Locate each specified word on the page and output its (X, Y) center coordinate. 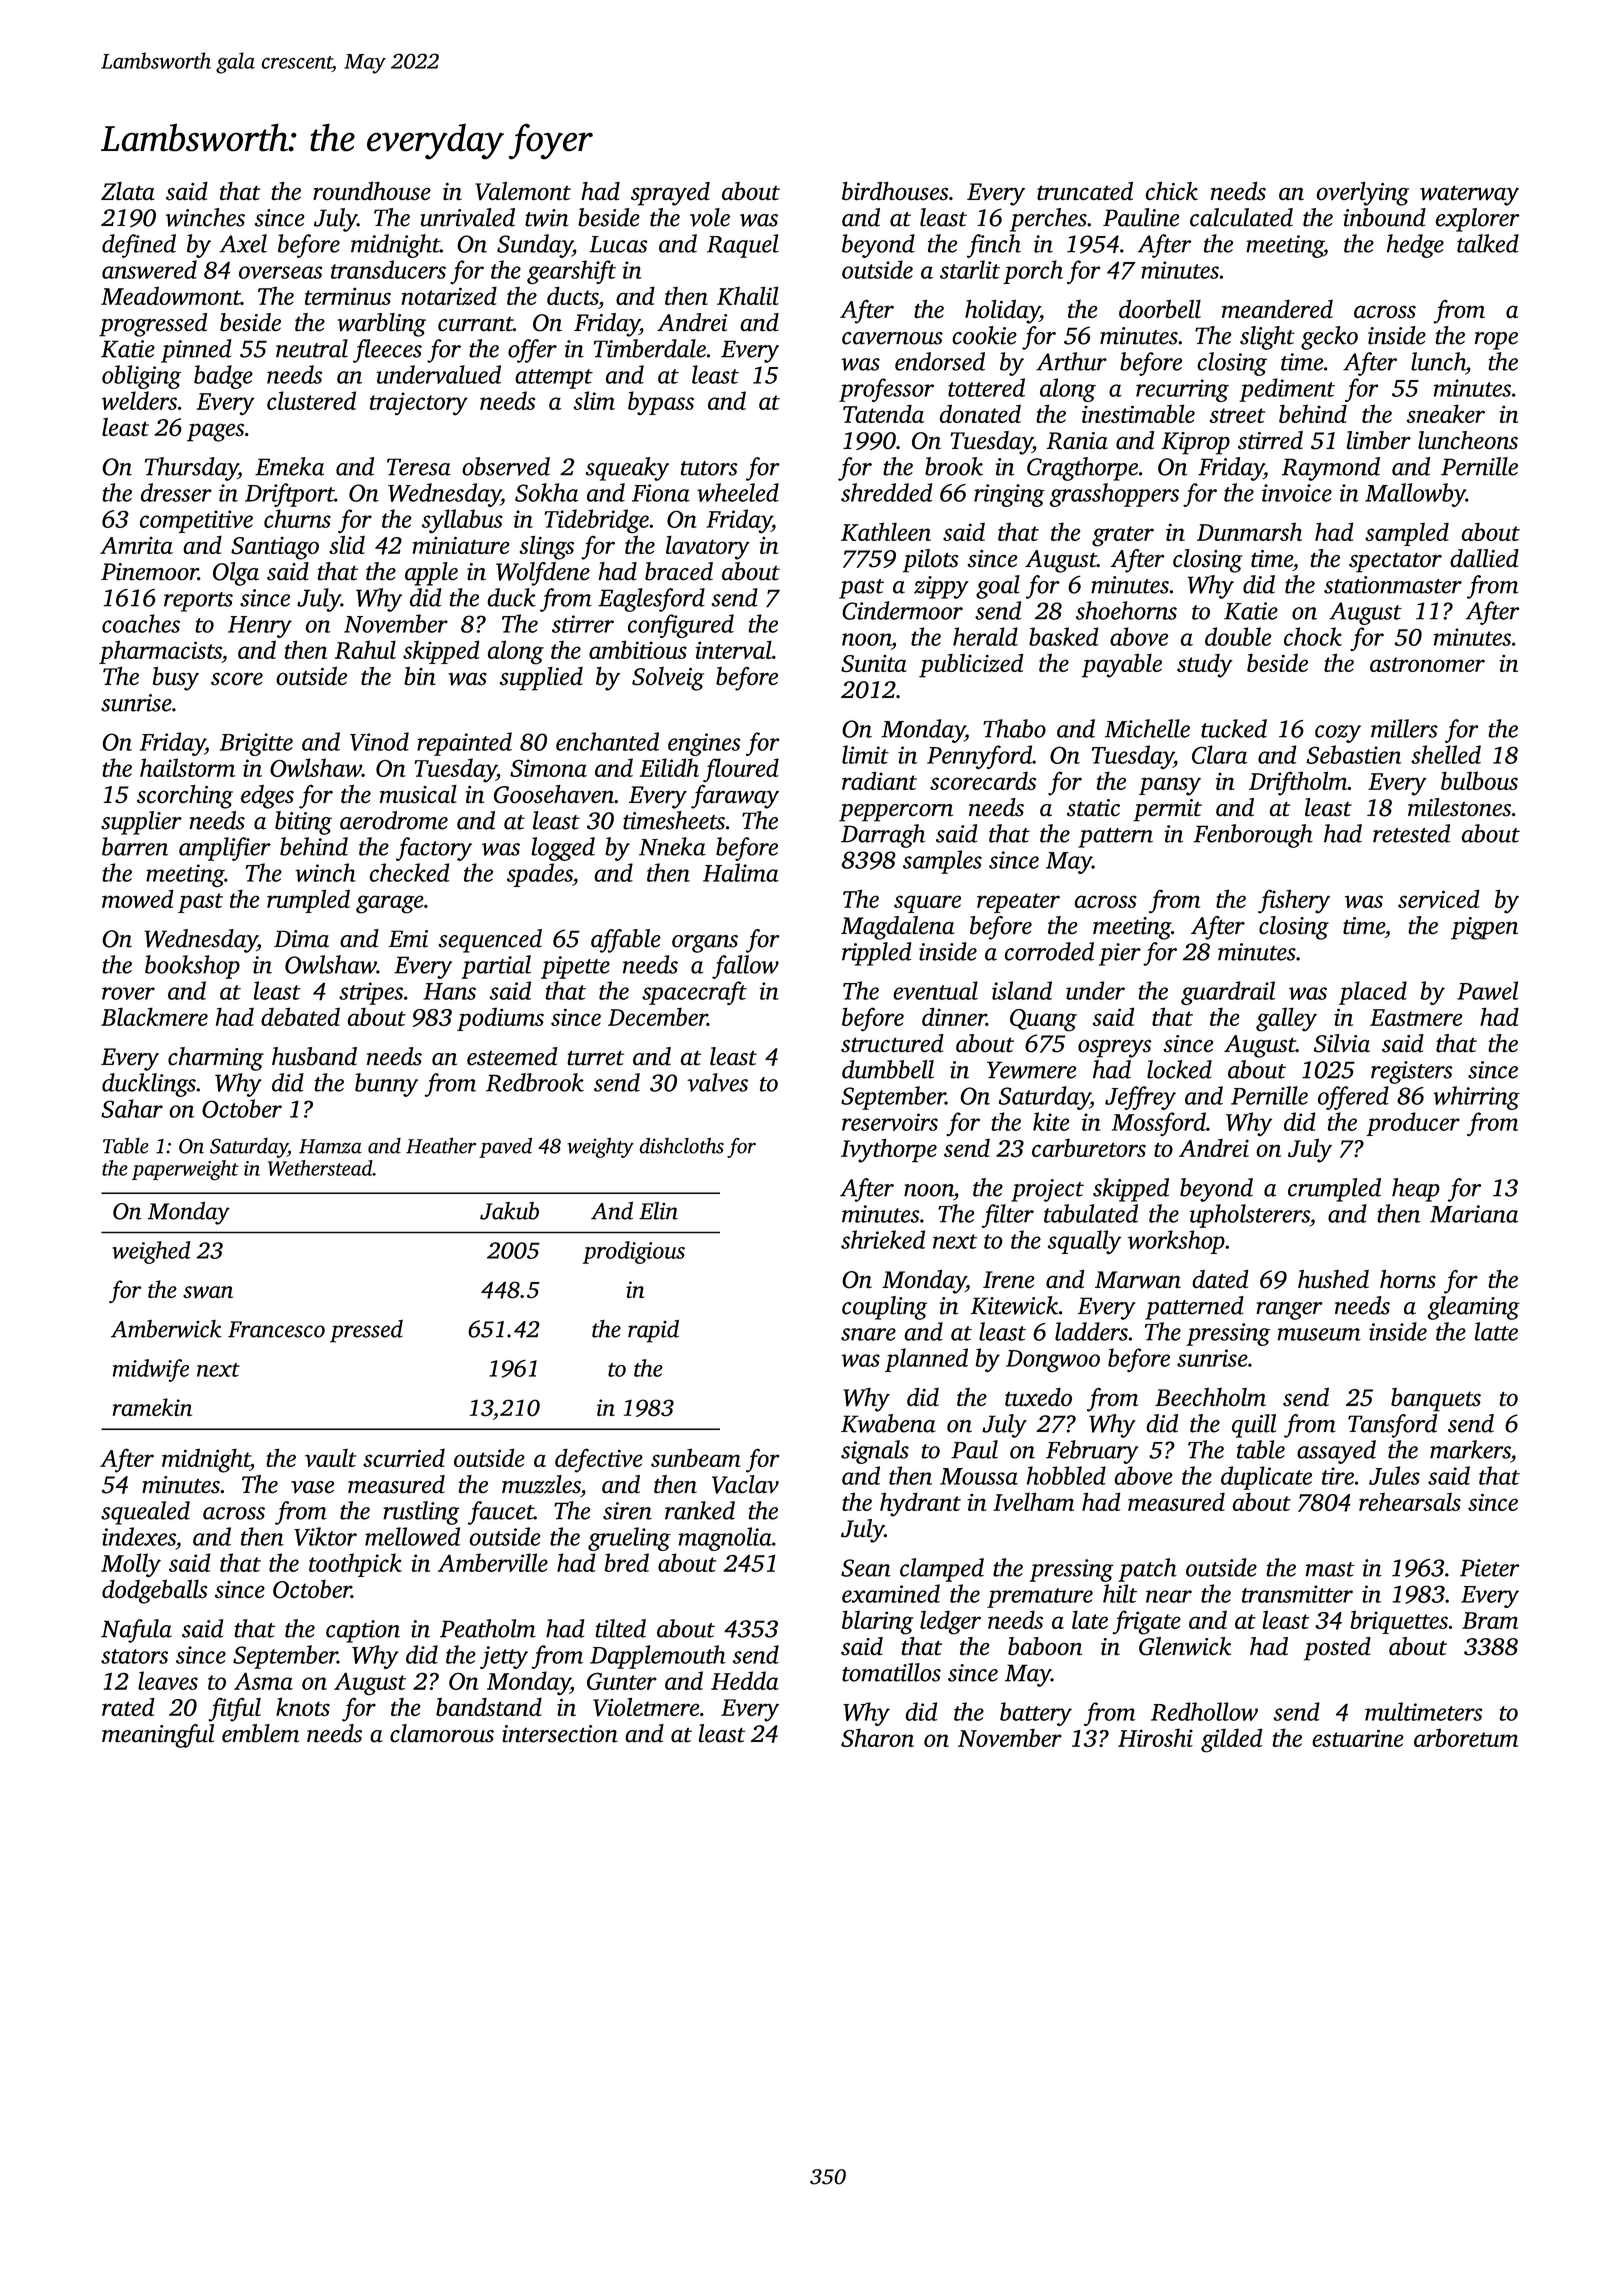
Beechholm (1210, 1397)
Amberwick (166, 1329)
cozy (1338, 734)
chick (1171, 191)
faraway (735, 797)
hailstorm (187, 767)
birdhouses (895, 191)
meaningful (158, 1736)
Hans (449, 991)
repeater (1018, 903)
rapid (653, 1331)
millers (1404, 728)
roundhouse (372, 191)
